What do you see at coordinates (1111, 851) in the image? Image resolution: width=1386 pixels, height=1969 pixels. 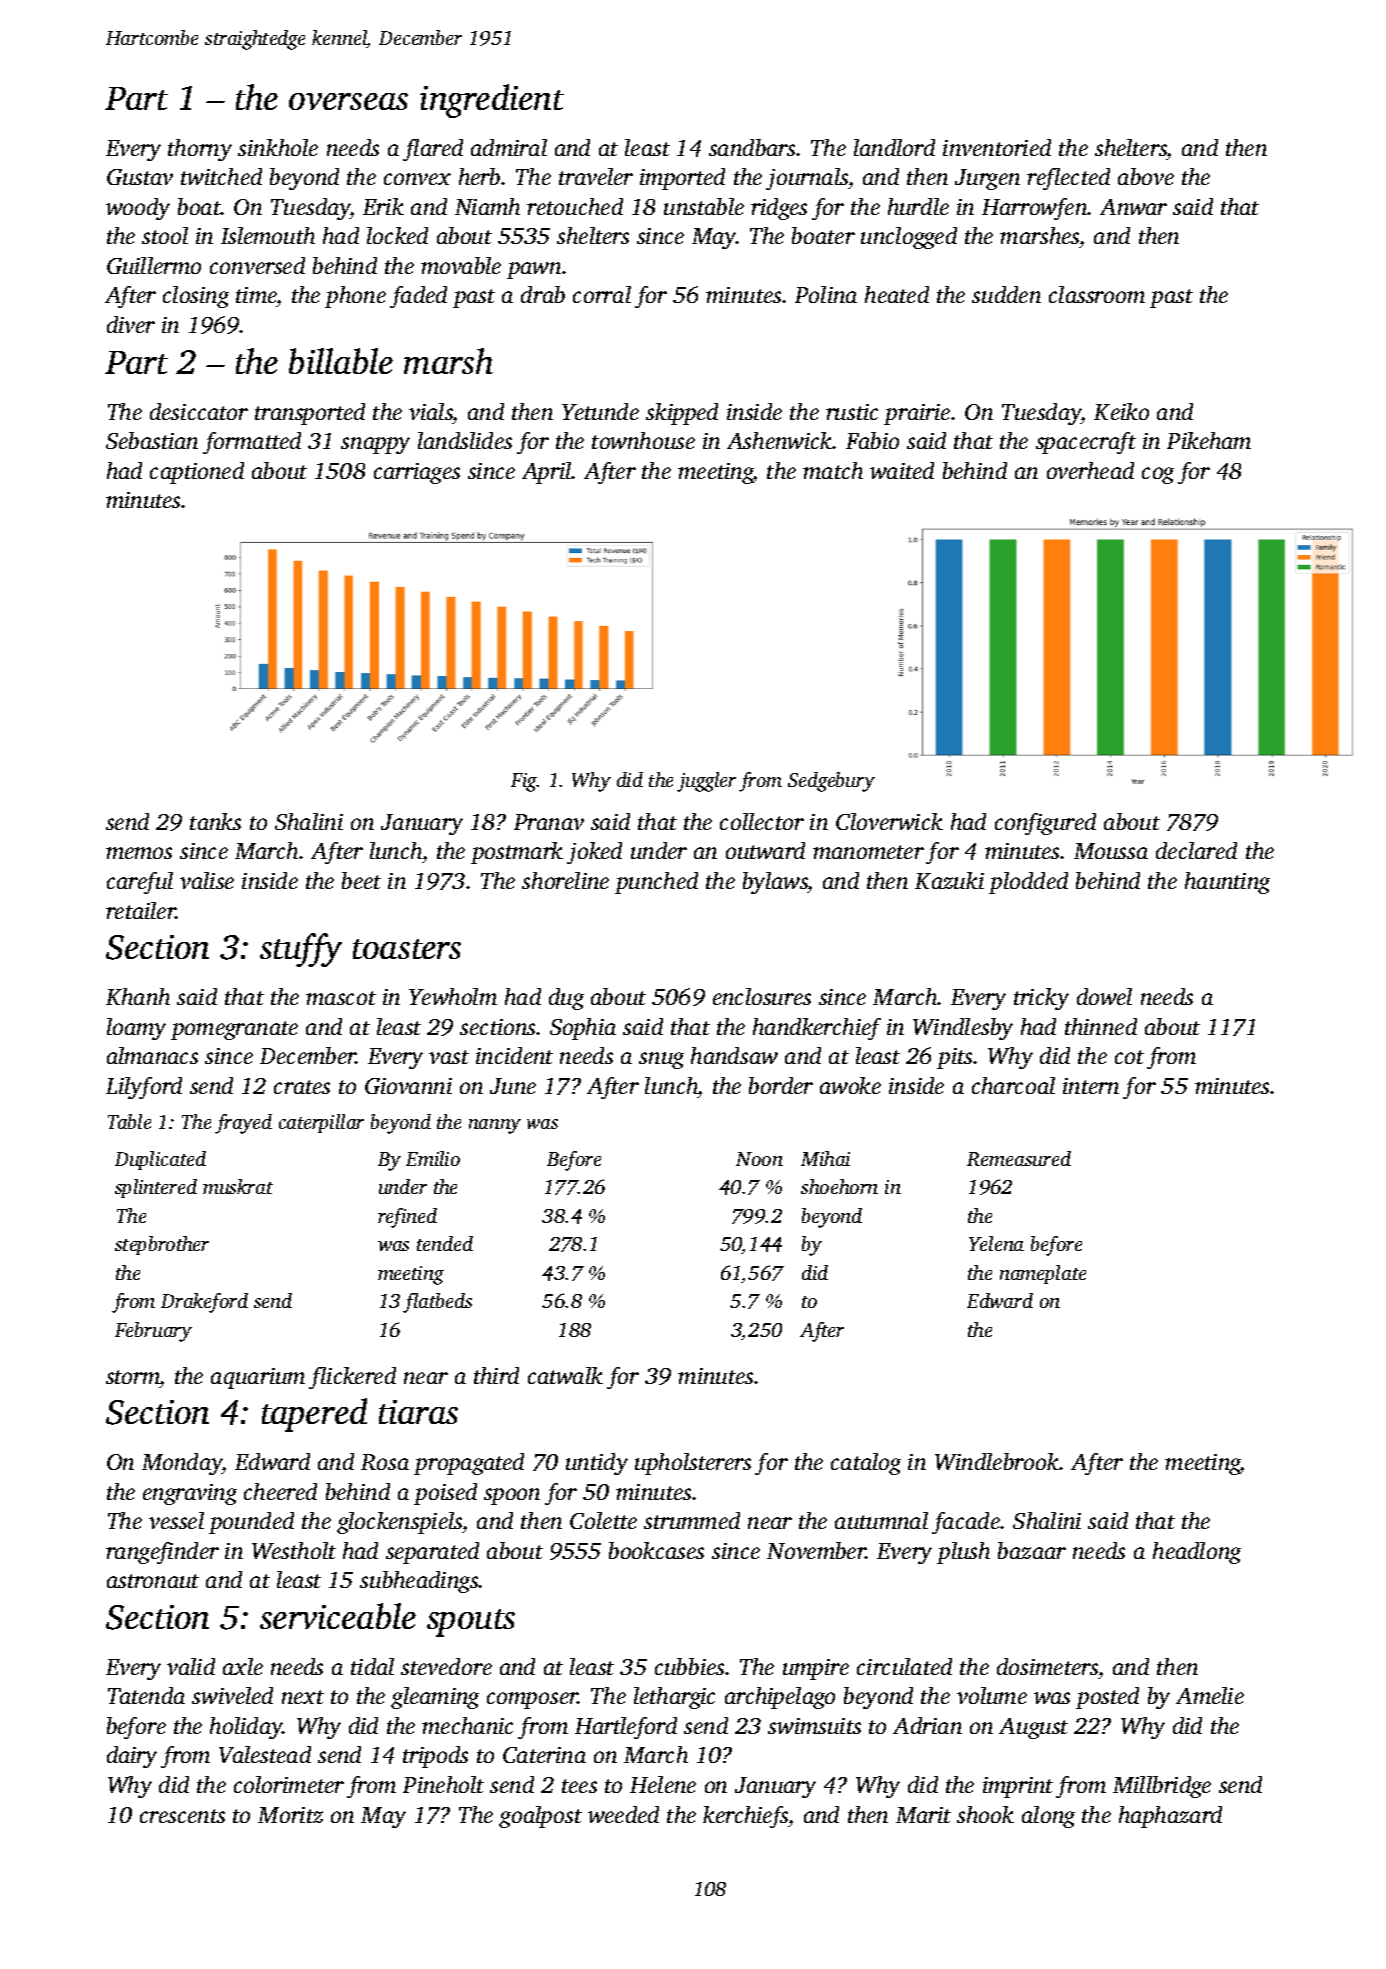 I see `Moussa` at bounding box center [1111, 851].
